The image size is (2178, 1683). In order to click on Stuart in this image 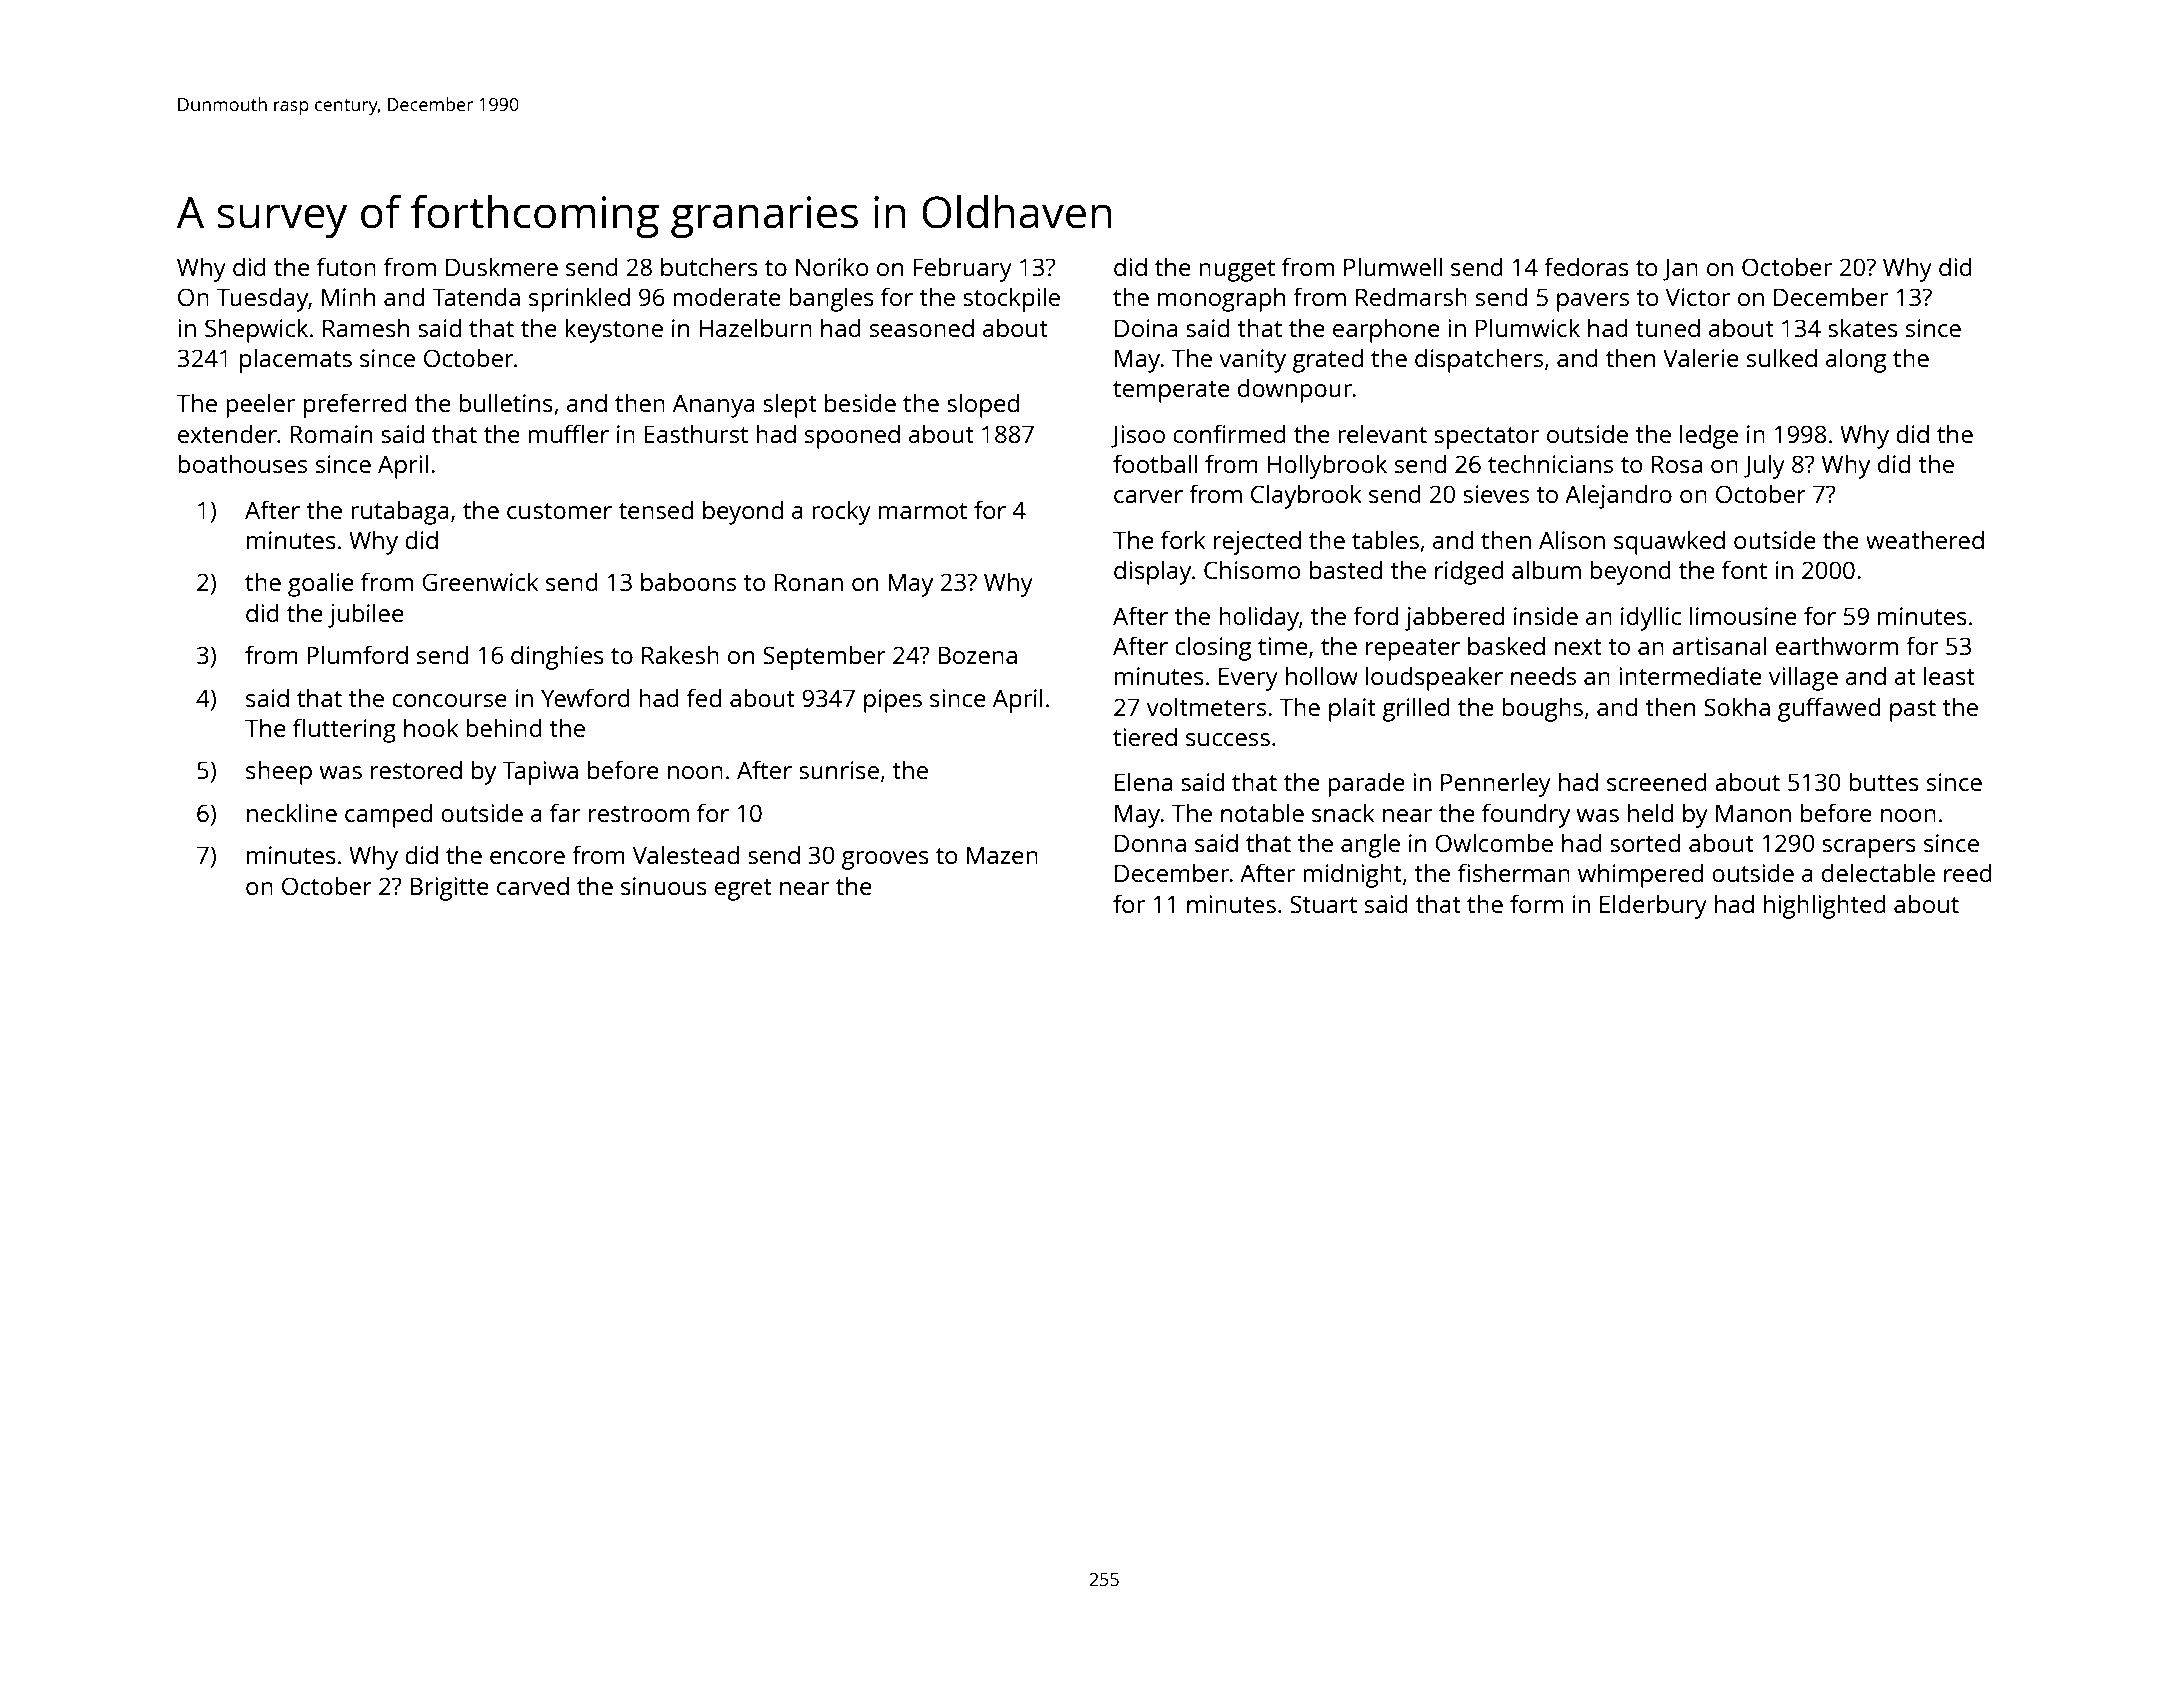, I will do `click(1323, 904)`.
